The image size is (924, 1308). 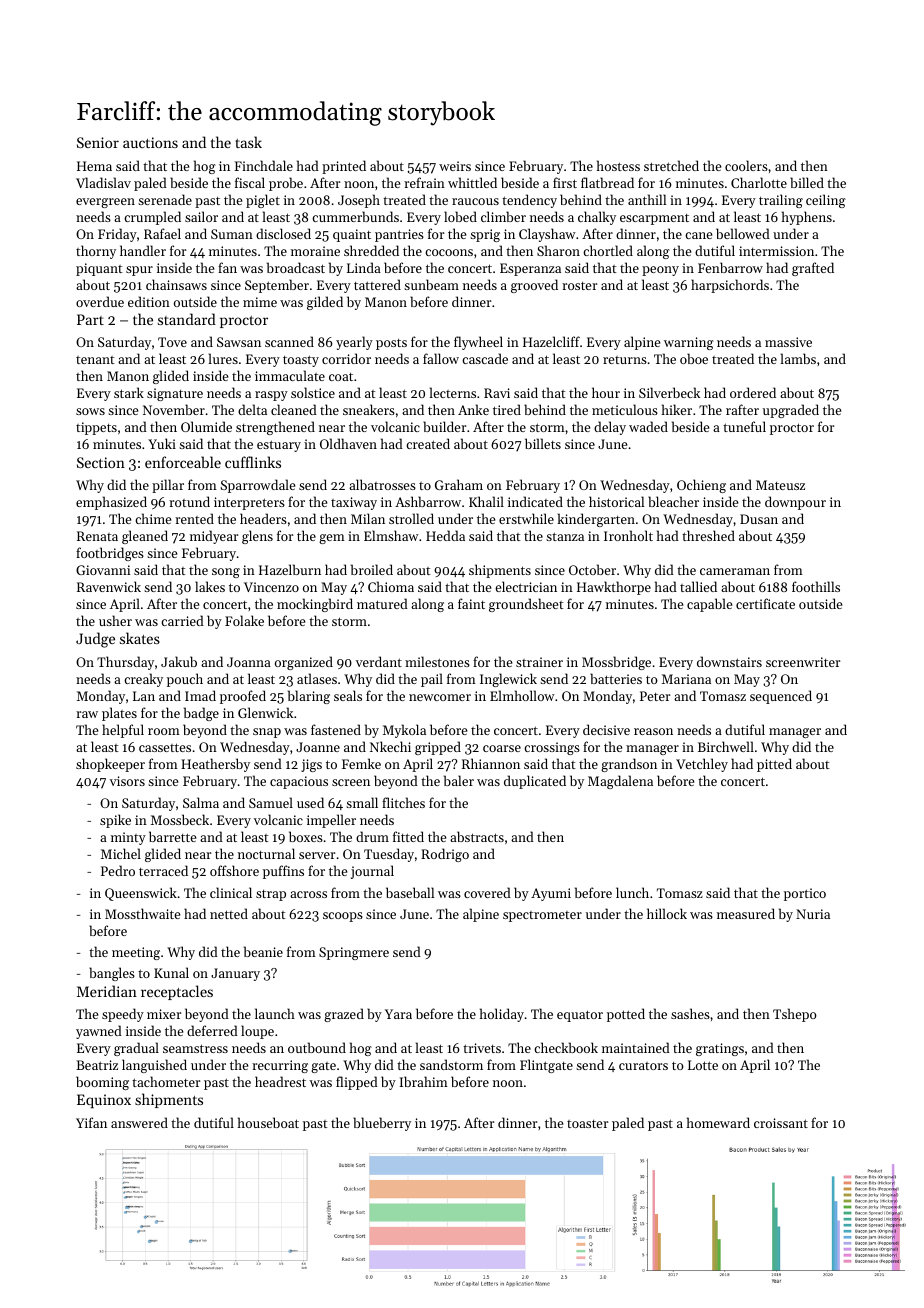 I want to click on auctions, so click(x=150, y=142).
